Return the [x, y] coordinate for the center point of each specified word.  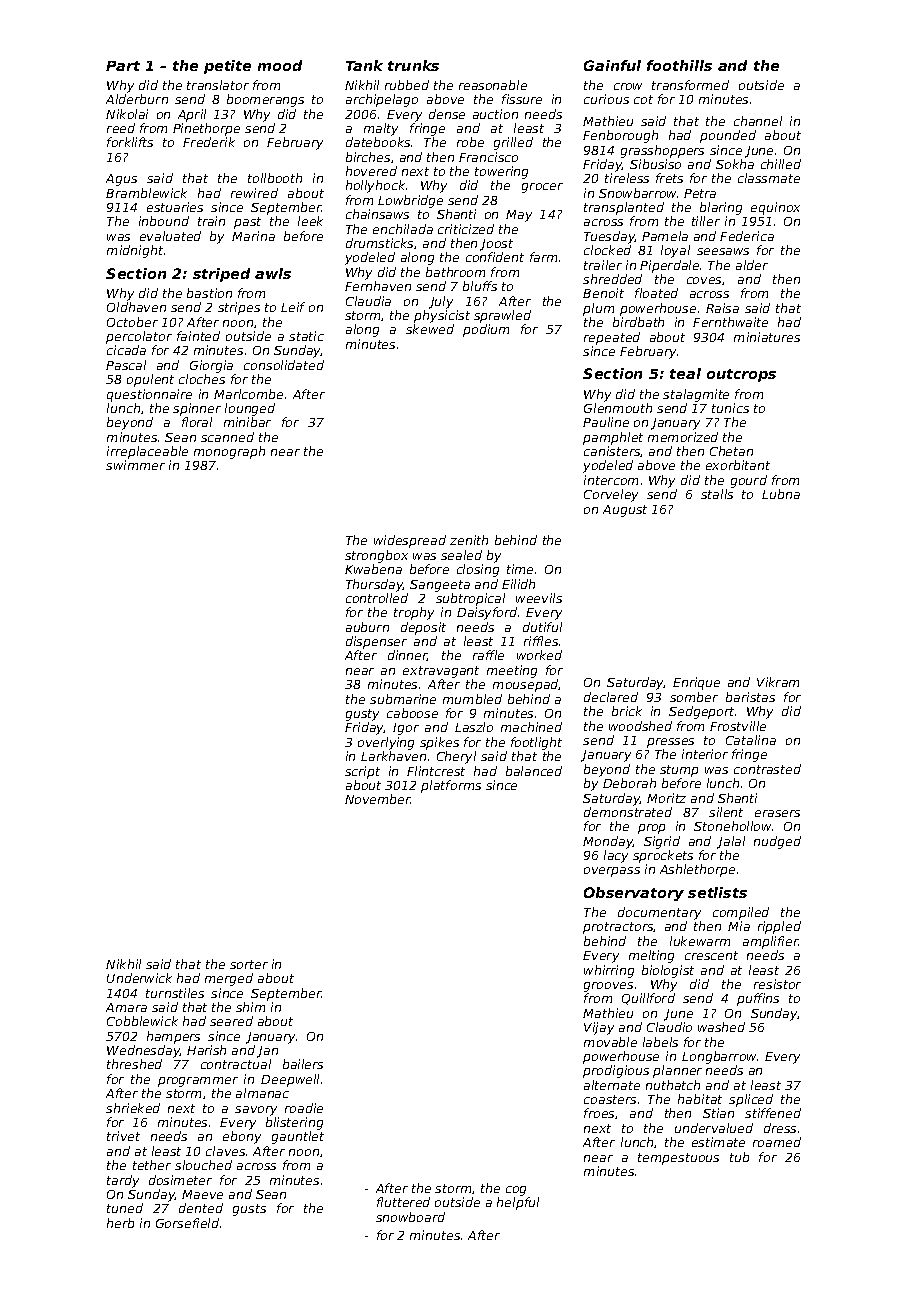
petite [227, 67]
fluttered [403, 1202]
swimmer [135, 465]
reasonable [493, 85]
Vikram [778, 682]
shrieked [133, 1108]
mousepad [526, 685]
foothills [679, 65]
